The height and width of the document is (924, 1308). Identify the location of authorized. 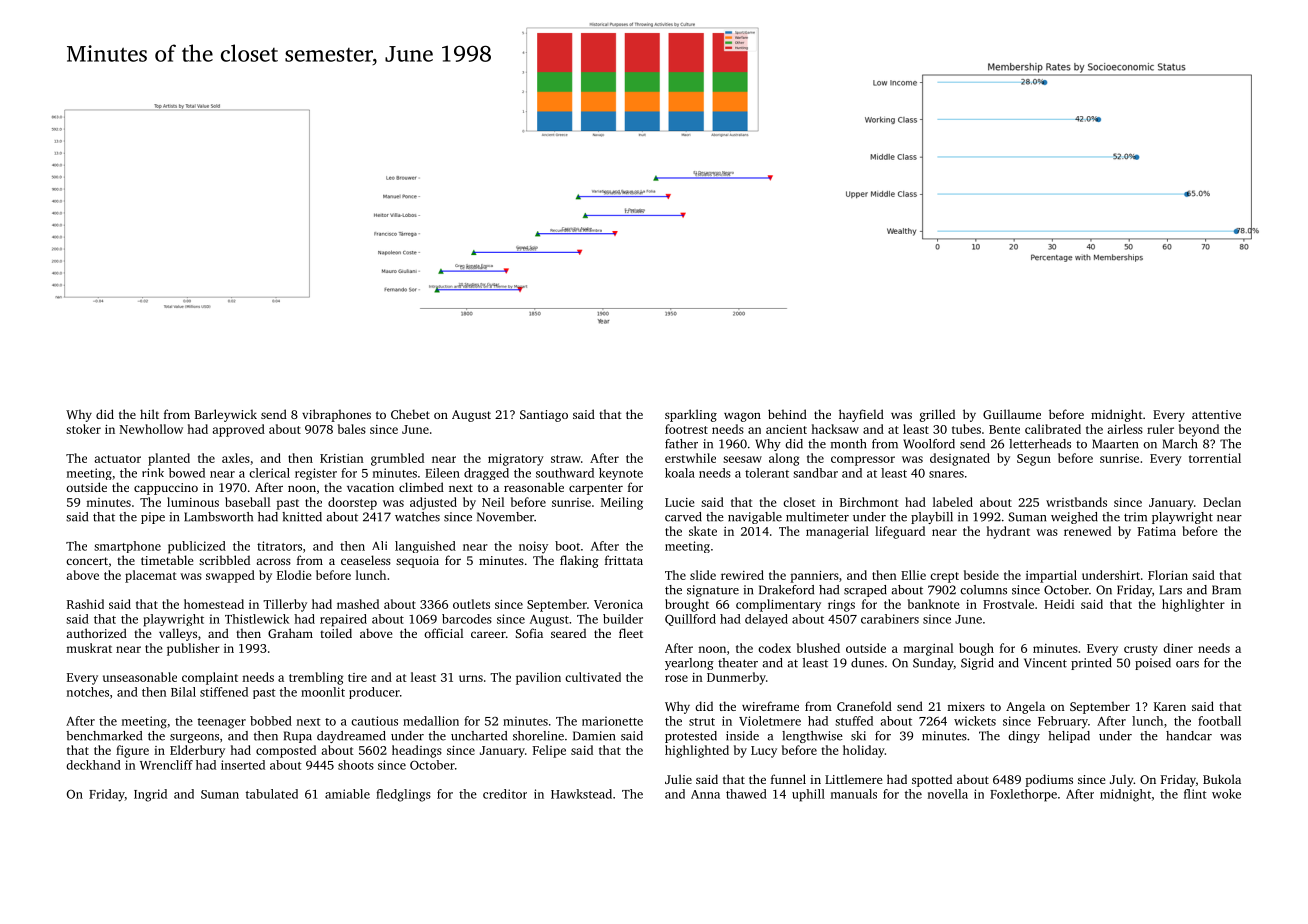
(96, 633).
